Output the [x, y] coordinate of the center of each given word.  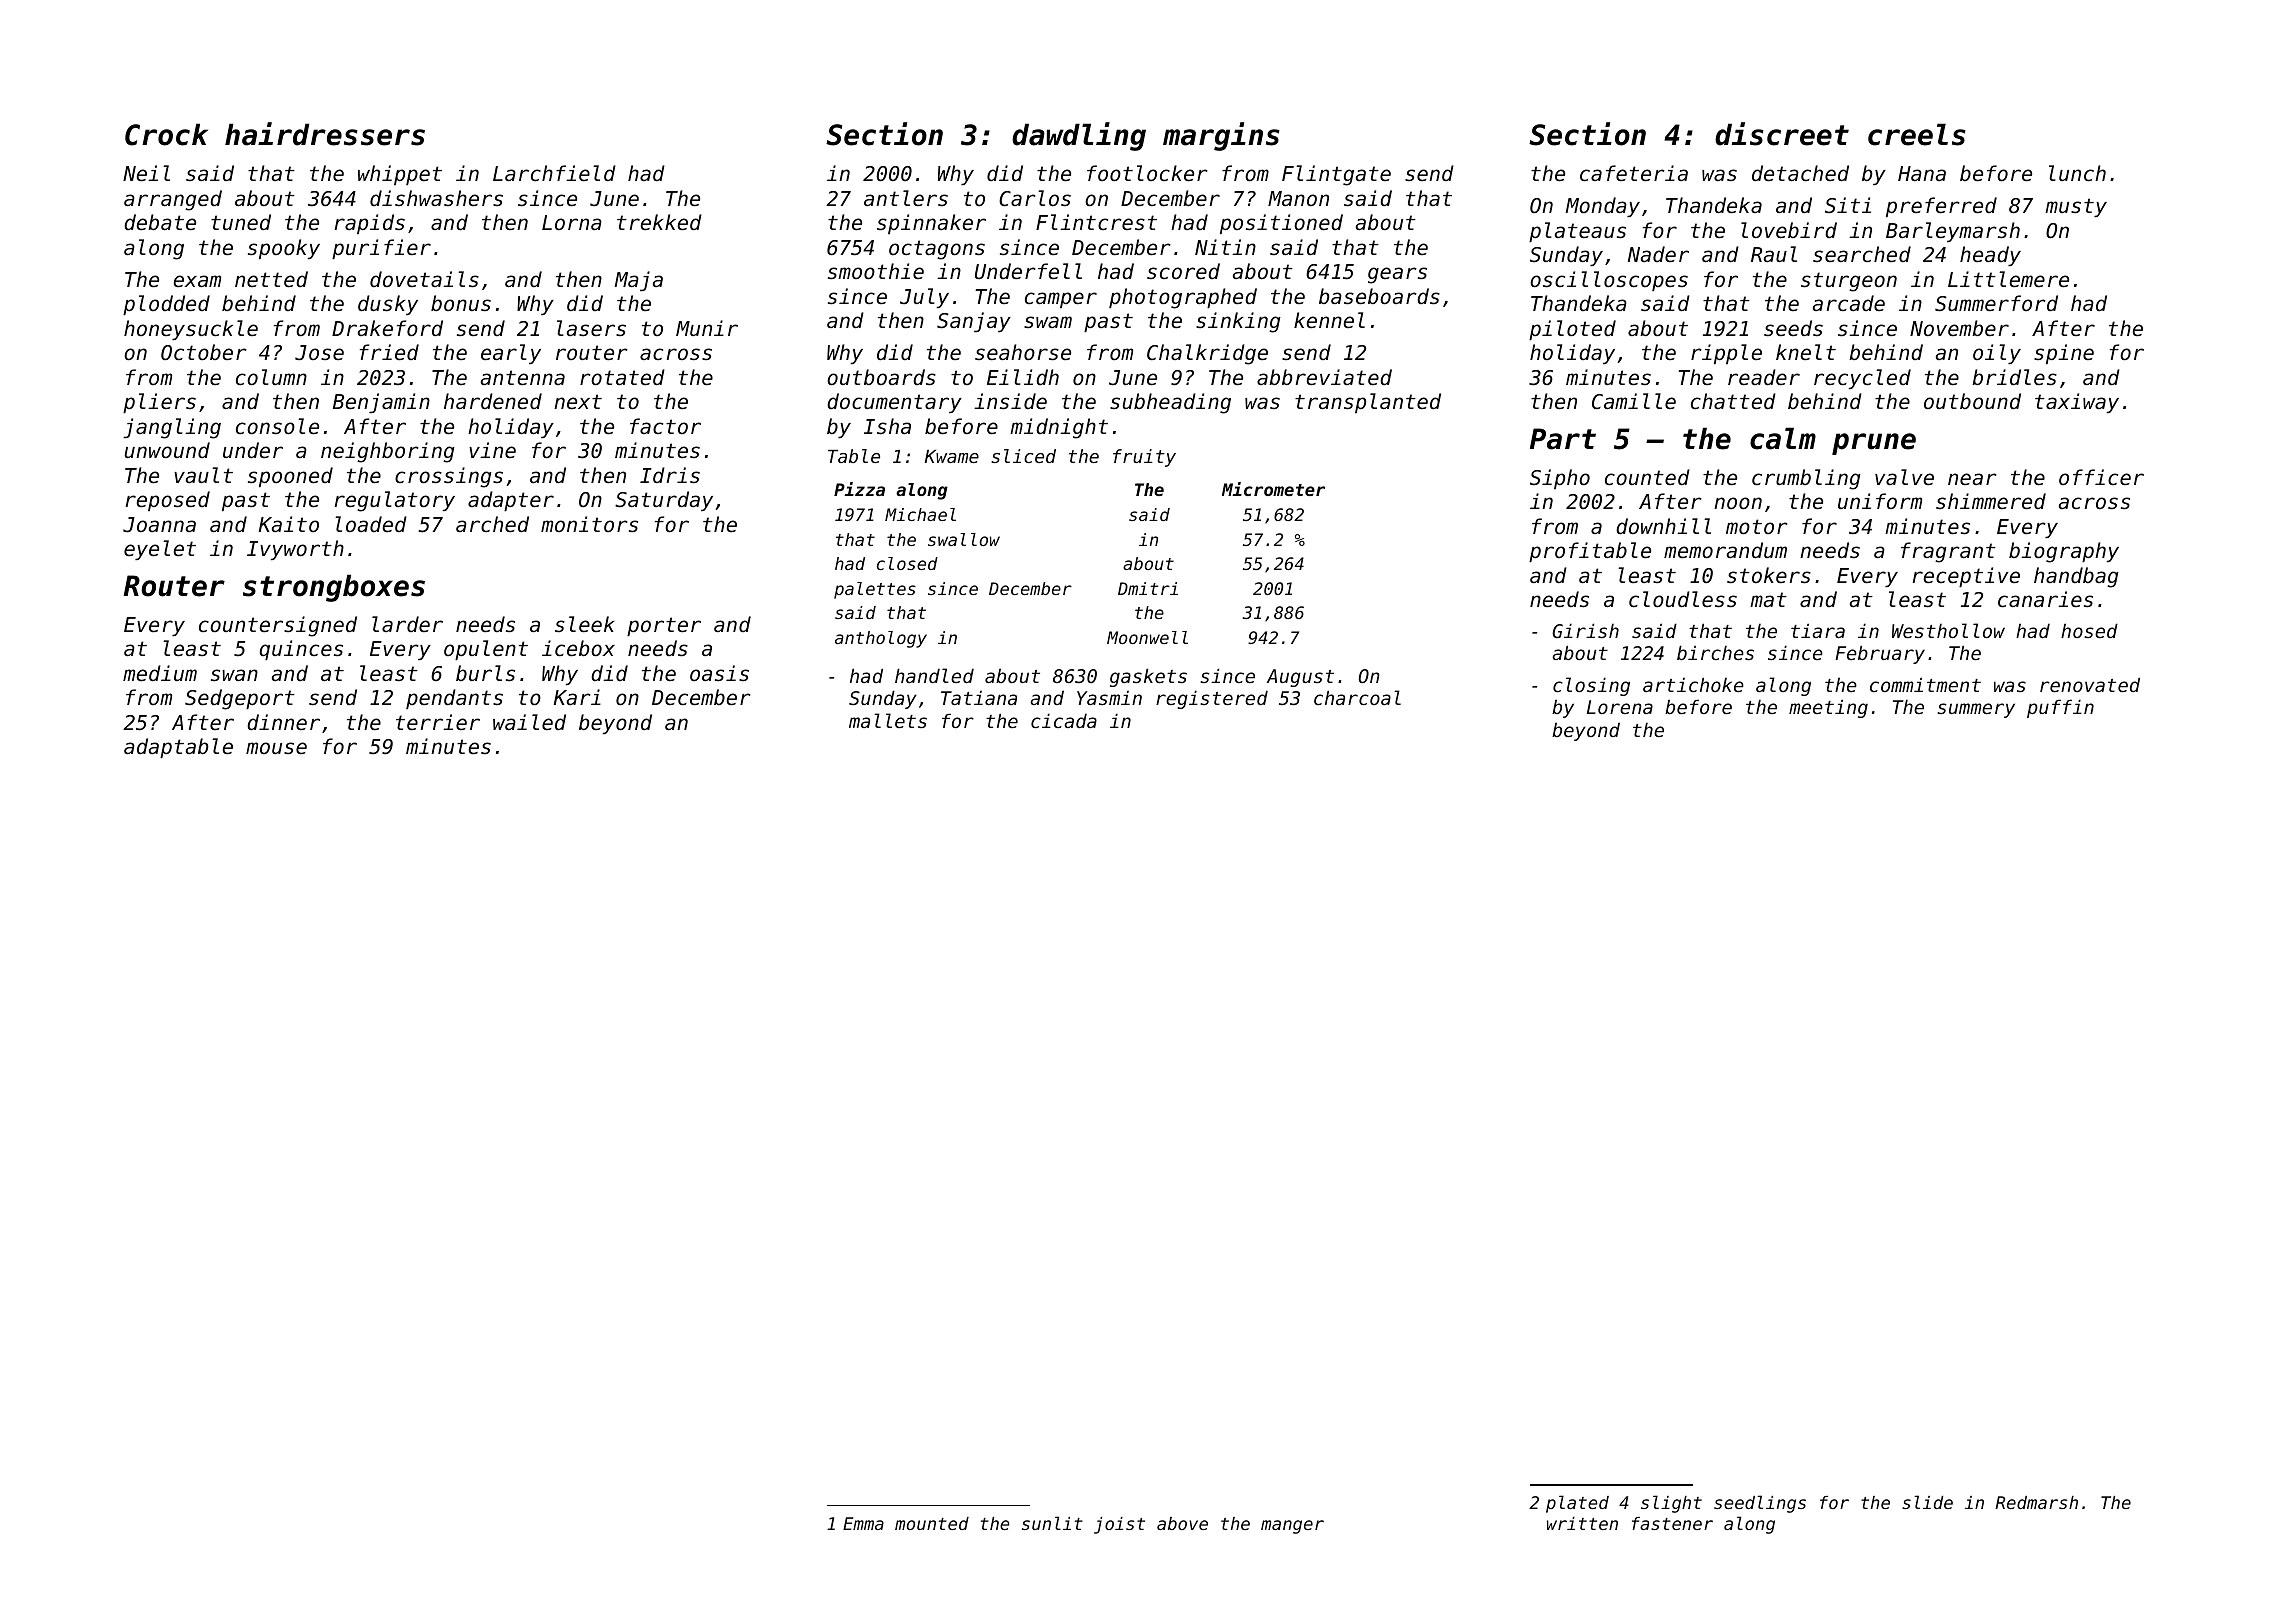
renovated [2090, 684]
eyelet [160, 550]
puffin [2060, 708]
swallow [964, 539]
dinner [283, 722]
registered [1212, 699]
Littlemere [2008, 279]
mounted [932, 1523]
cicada [1064, 720]
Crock [166, 134]
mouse [276, 748]
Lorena [1620, 707]
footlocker [1147, 173]
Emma [863, 1523]
